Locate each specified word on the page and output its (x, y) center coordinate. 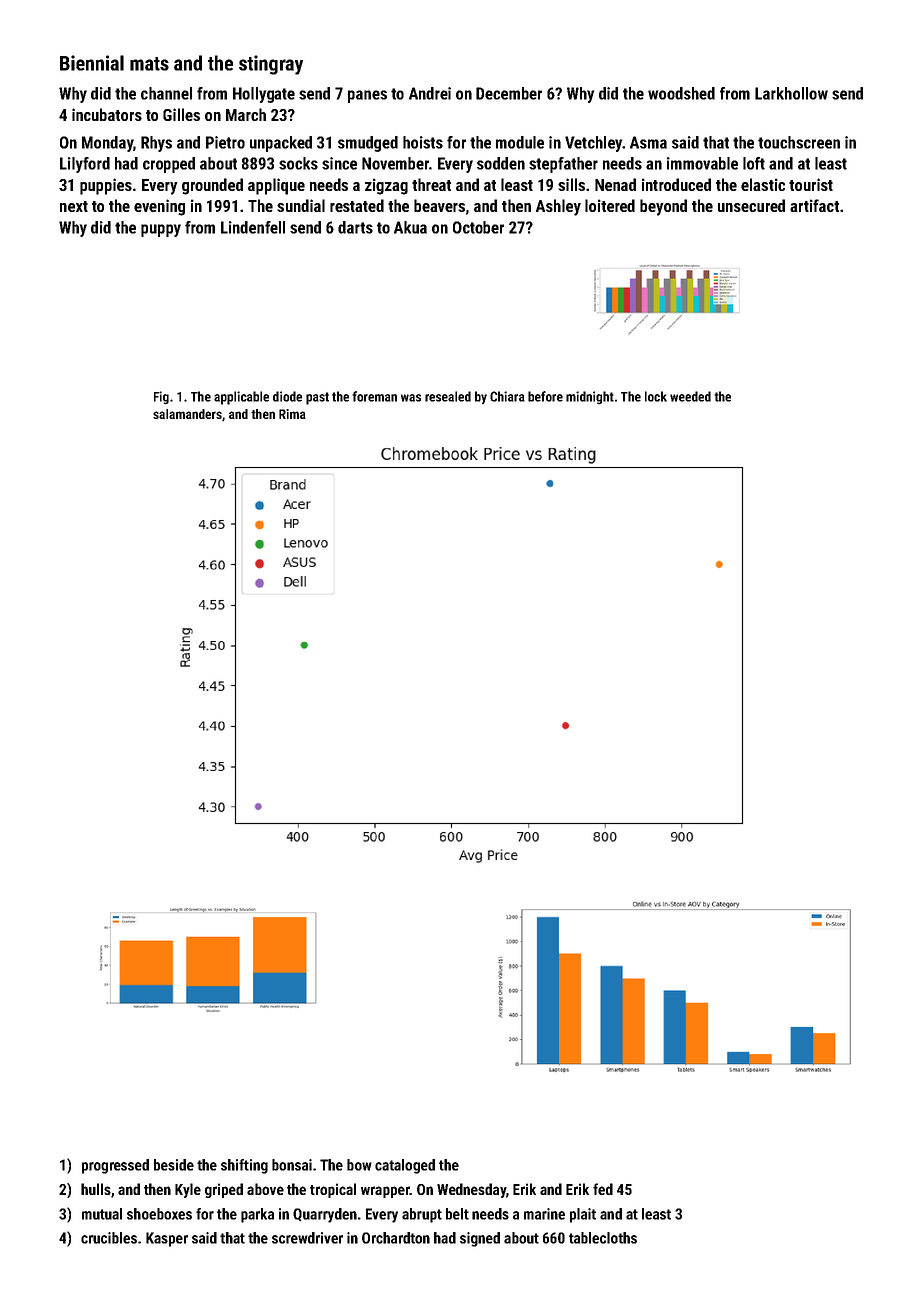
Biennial (92, 63)
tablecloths (603, 1238)
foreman (374, 396)
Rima (292, 414)
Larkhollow (791, 93)
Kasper (167, 1239)
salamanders (187, 414)
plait (583, 1215)
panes (367, 96)
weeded (690, 396)
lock (656, 396)
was (411, 398)
